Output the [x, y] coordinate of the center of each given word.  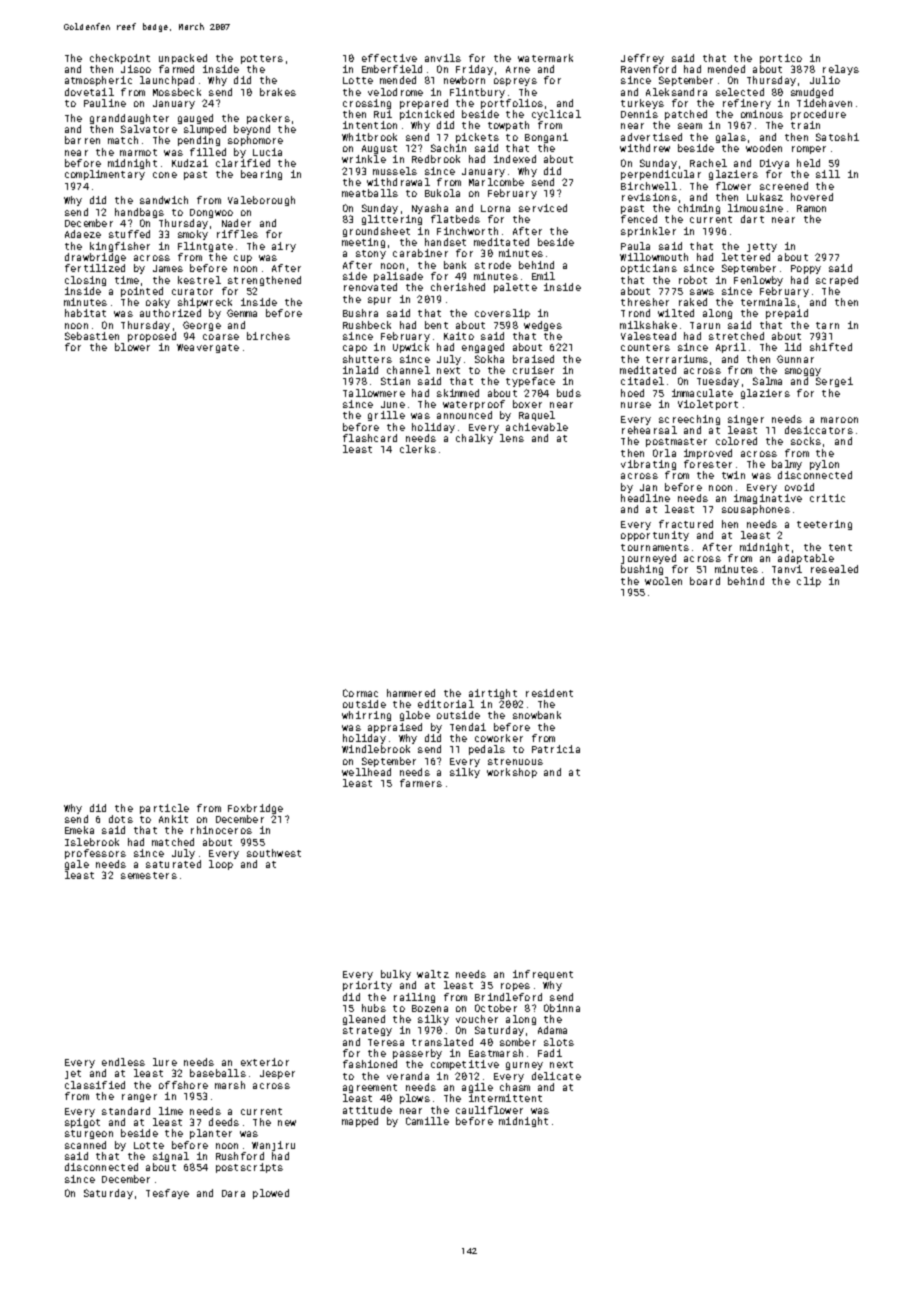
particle [164, 809]
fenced [639, 219]
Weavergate [208, 348]
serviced [543, 208]
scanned [85, 1145]
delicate [556, 1076]
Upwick [411, 348]
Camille [427, 1121]
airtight [493, 694]
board [705, 581]
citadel [642, 381]
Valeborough [261, 201]
